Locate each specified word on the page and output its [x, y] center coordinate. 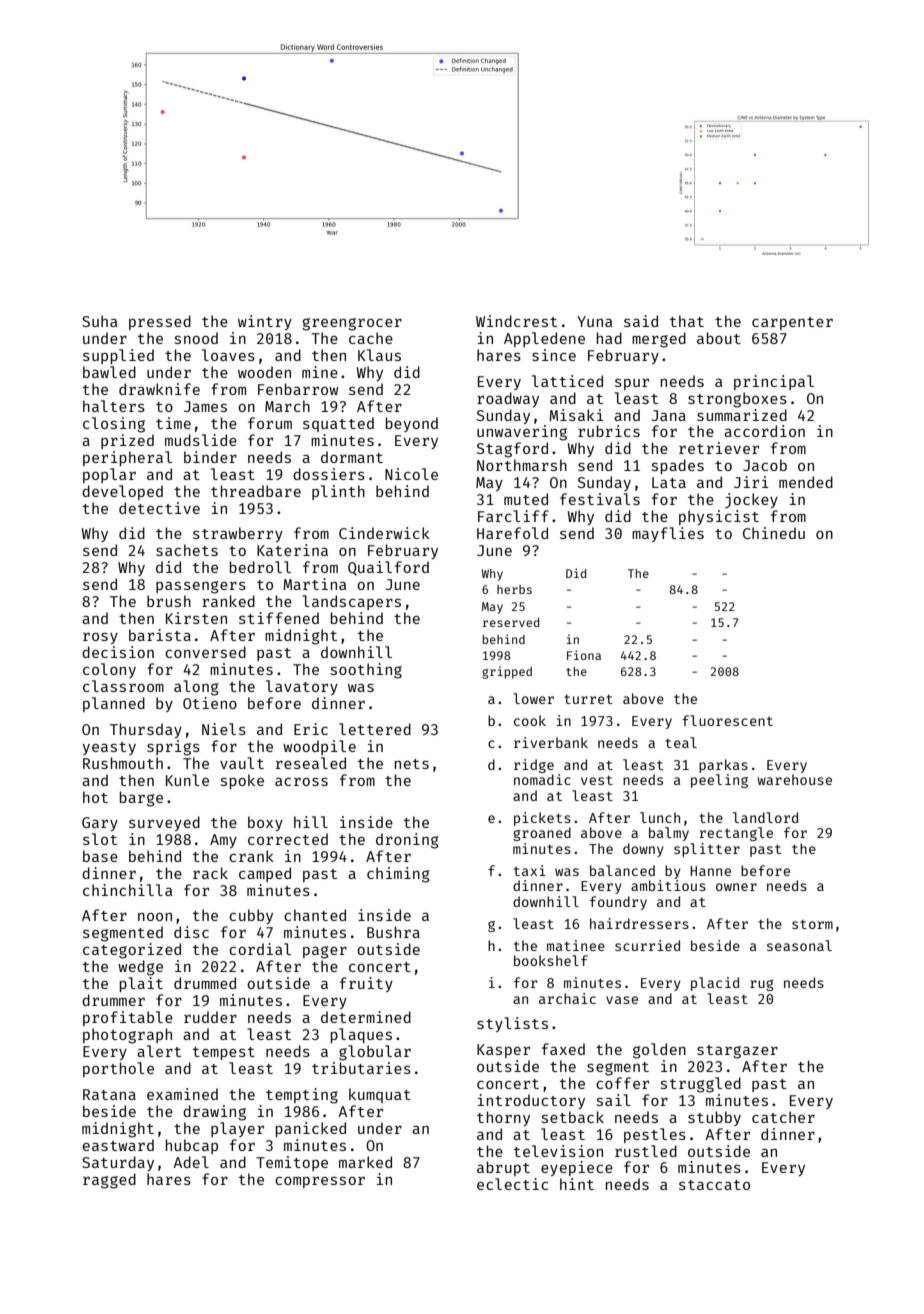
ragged [109, 1181]
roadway [508, 399]
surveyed [164, 823]
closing [114, 425]
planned [114, 704]
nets [412, 764]
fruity [366, 984]
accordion [764, 431]
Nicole [411, 474]
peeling [719, 781]
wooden [264, 372]
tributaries [361, 1068]
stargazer [737, 1052]
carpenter [792, 323]
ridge [534, 766]
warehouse [794, 779]
